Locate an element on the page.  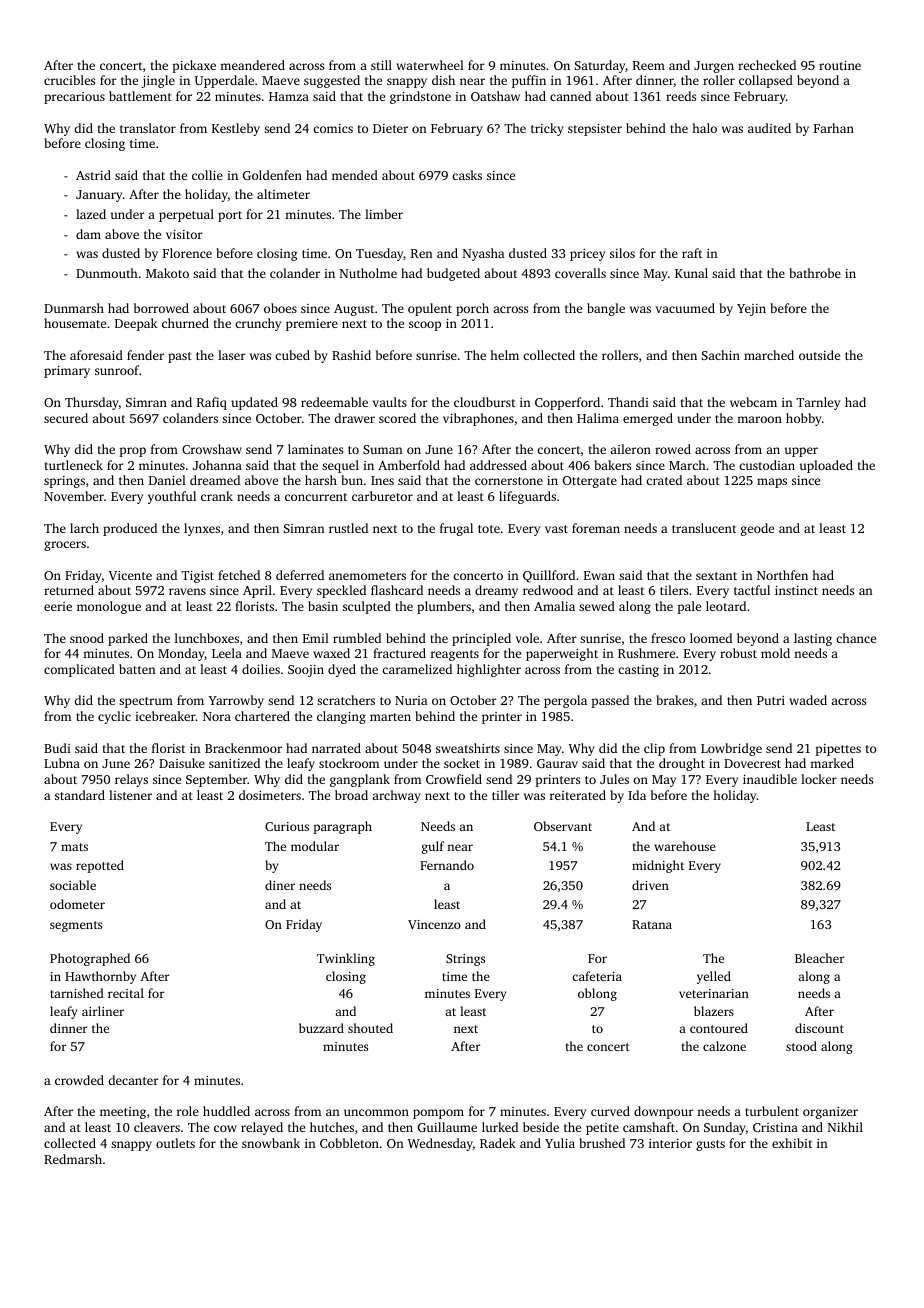
Radek is located at coordinates (498, 1143).
